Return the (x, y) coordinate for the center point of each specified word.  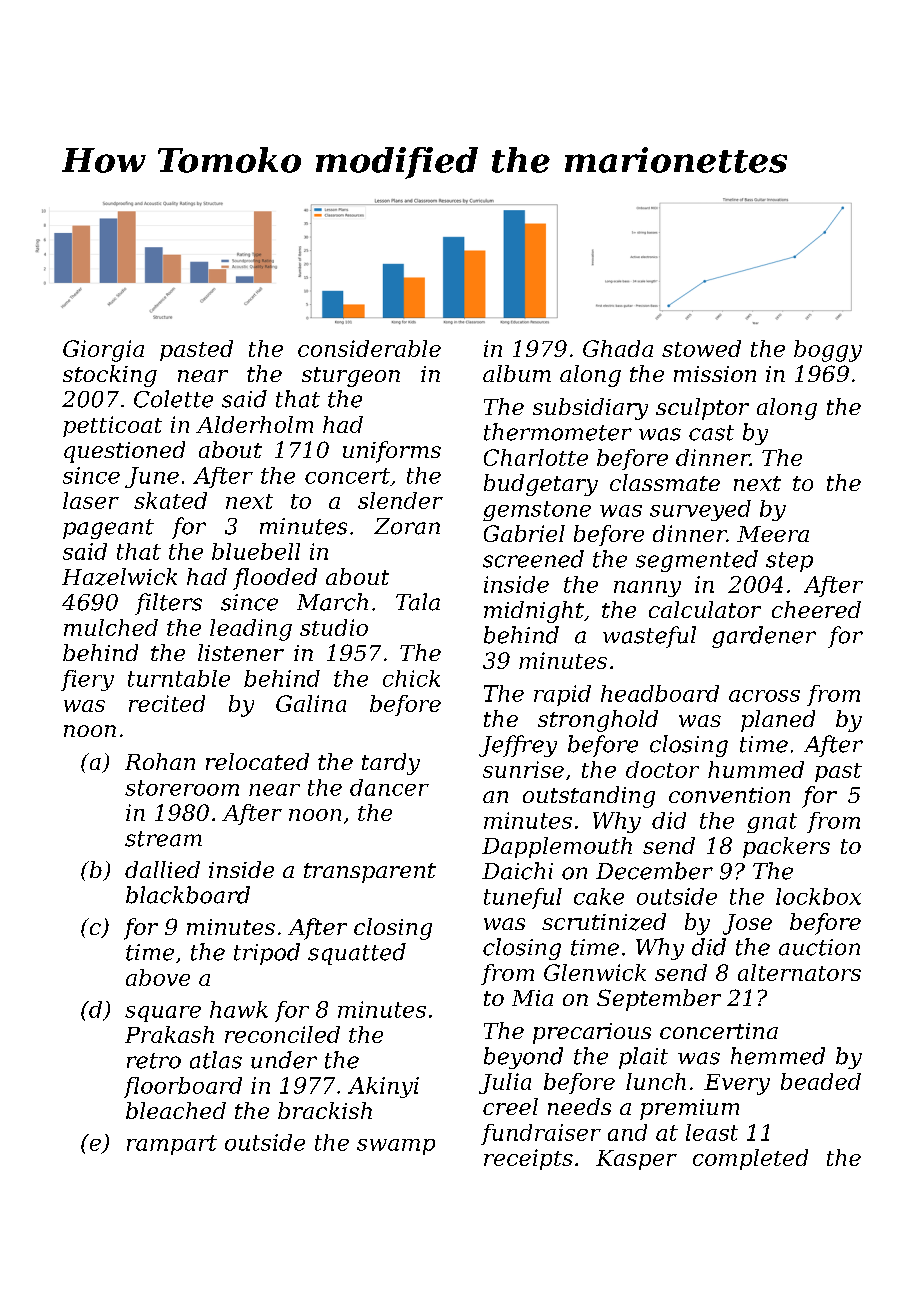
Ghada (618, 348)
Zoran (407, 526)
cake (599, 896)
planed (778, 721)
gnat (772, 823)
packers (786, 847)
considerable (369, 348)
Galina (311, 703)
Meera (773, 534)
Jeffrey (518, 746)
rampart (172, 1145)
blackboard (188, 895)
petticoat (112, 426)
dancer (389, 787)
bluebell (256, 551)
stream (163, 839)
